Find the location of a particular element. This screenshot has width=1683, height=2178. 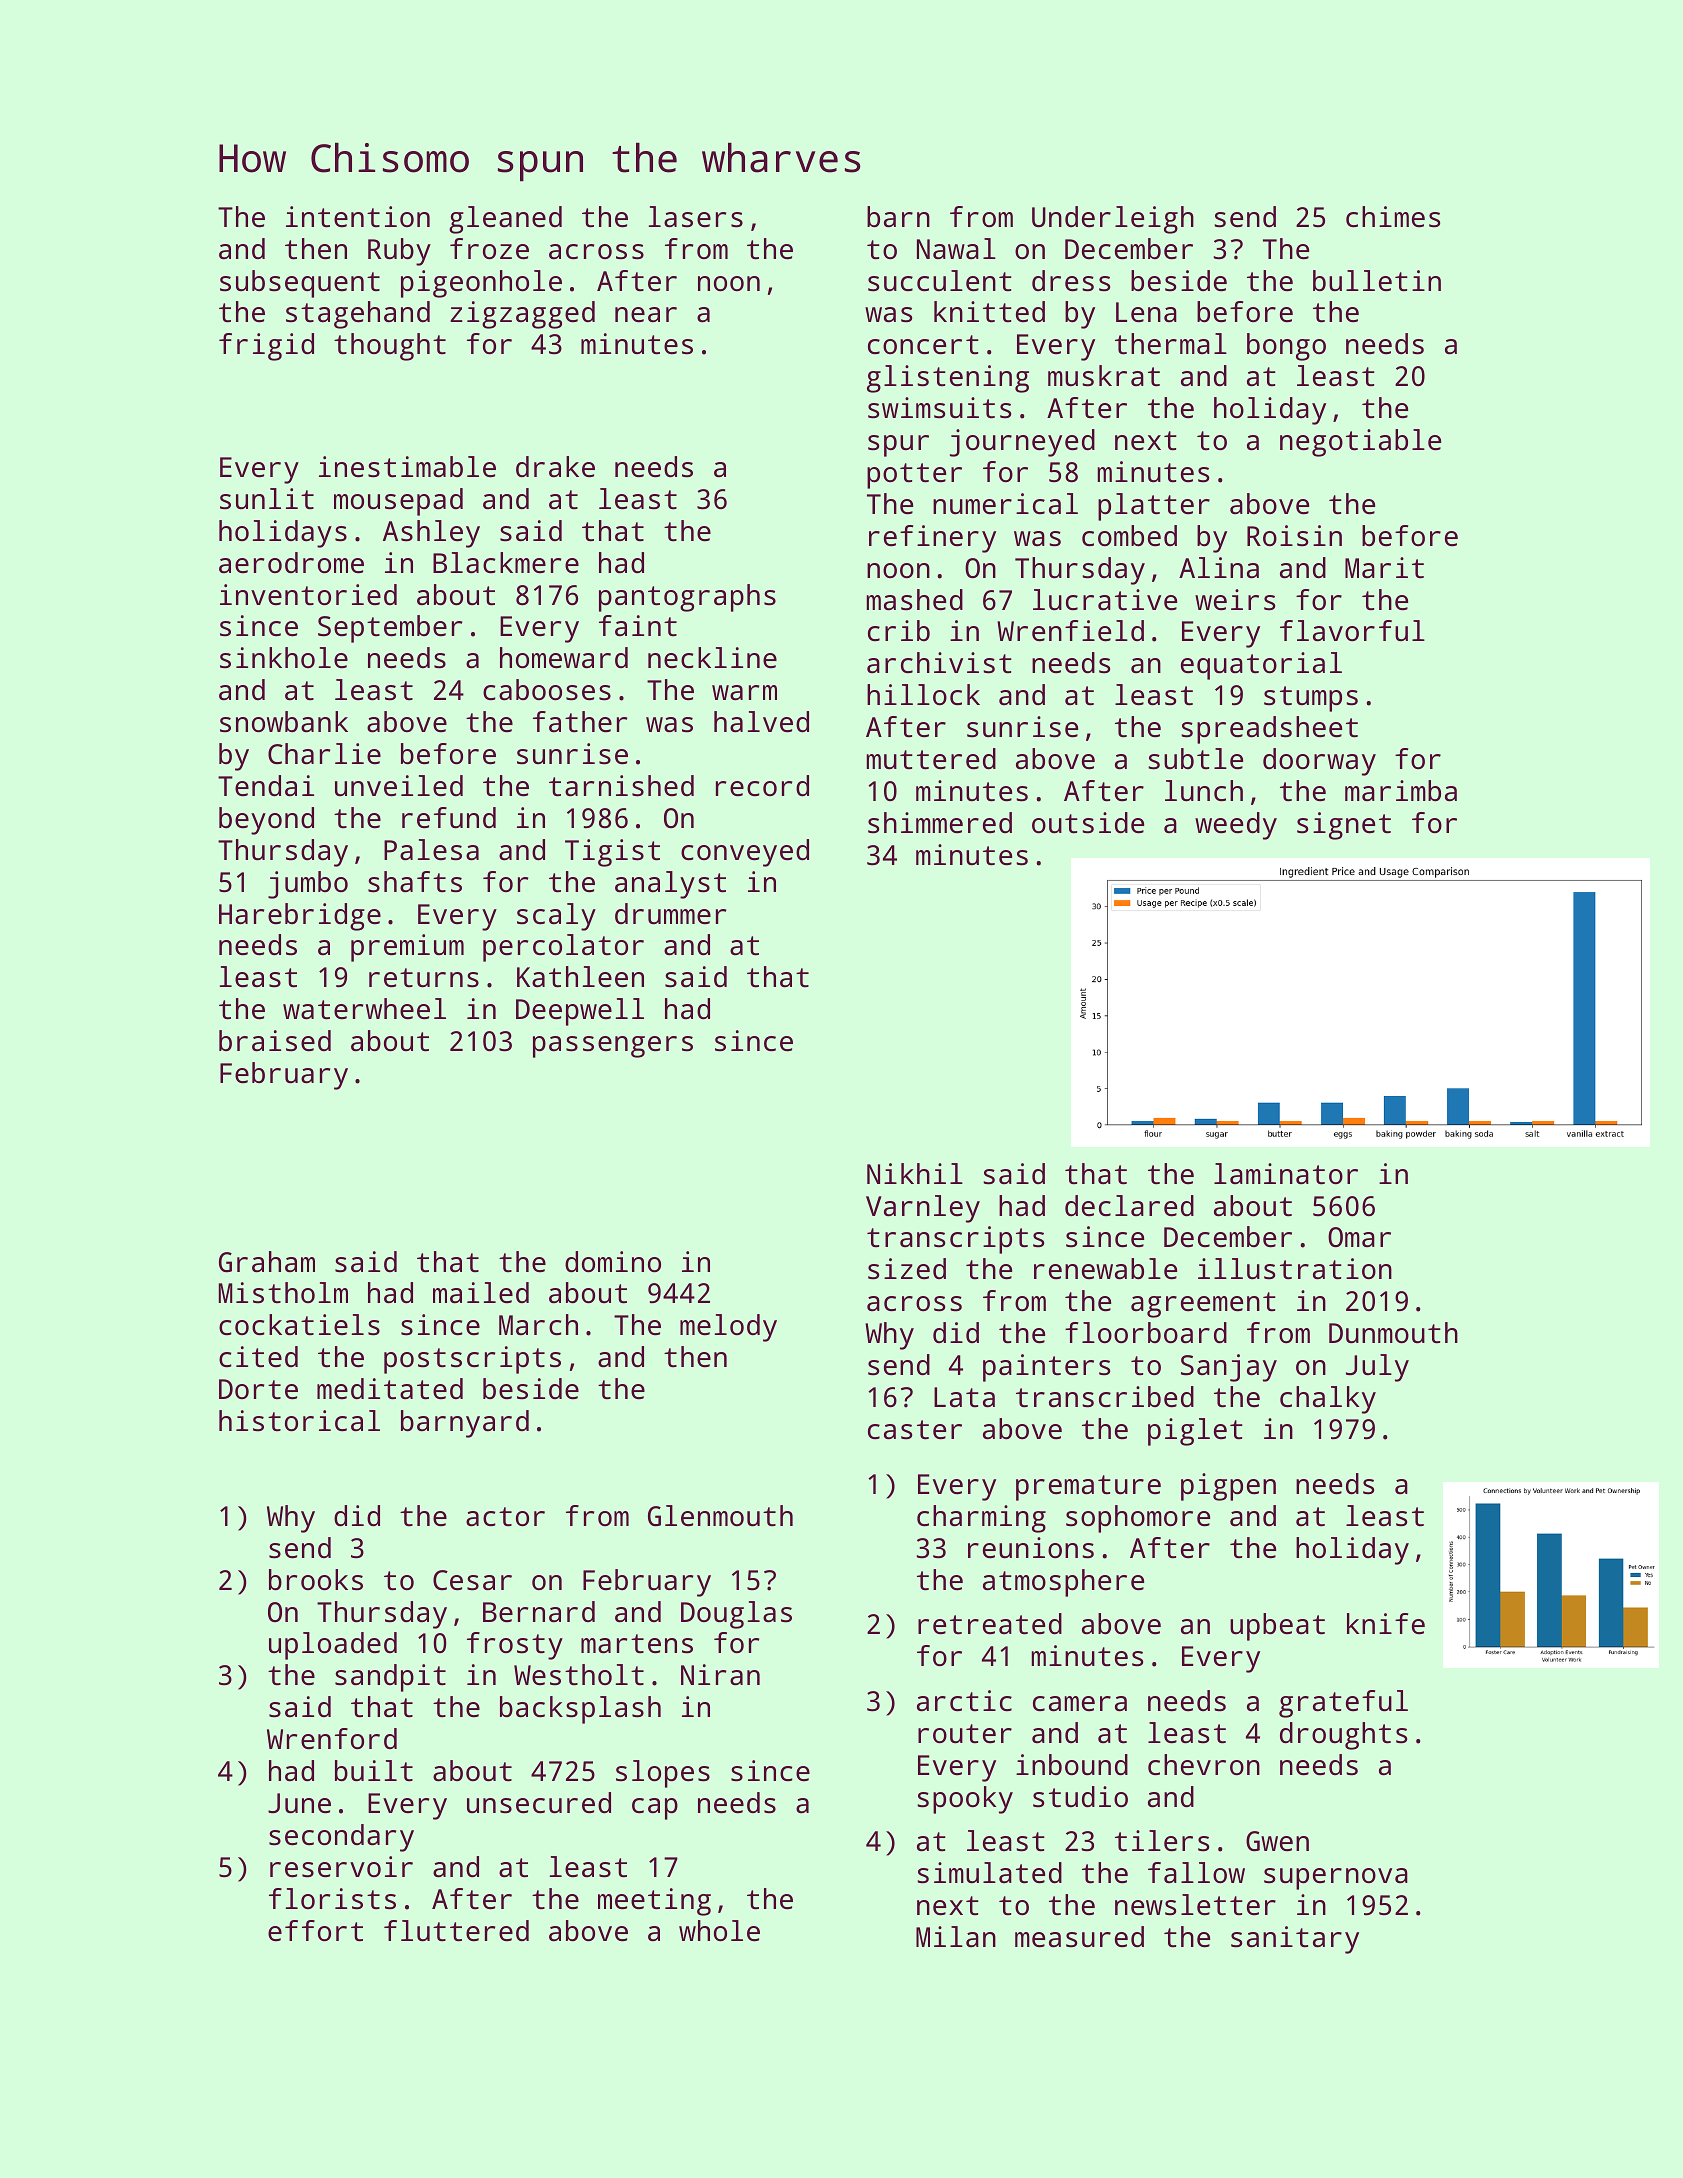

droughts is located at coordinates (1343, 1736).
